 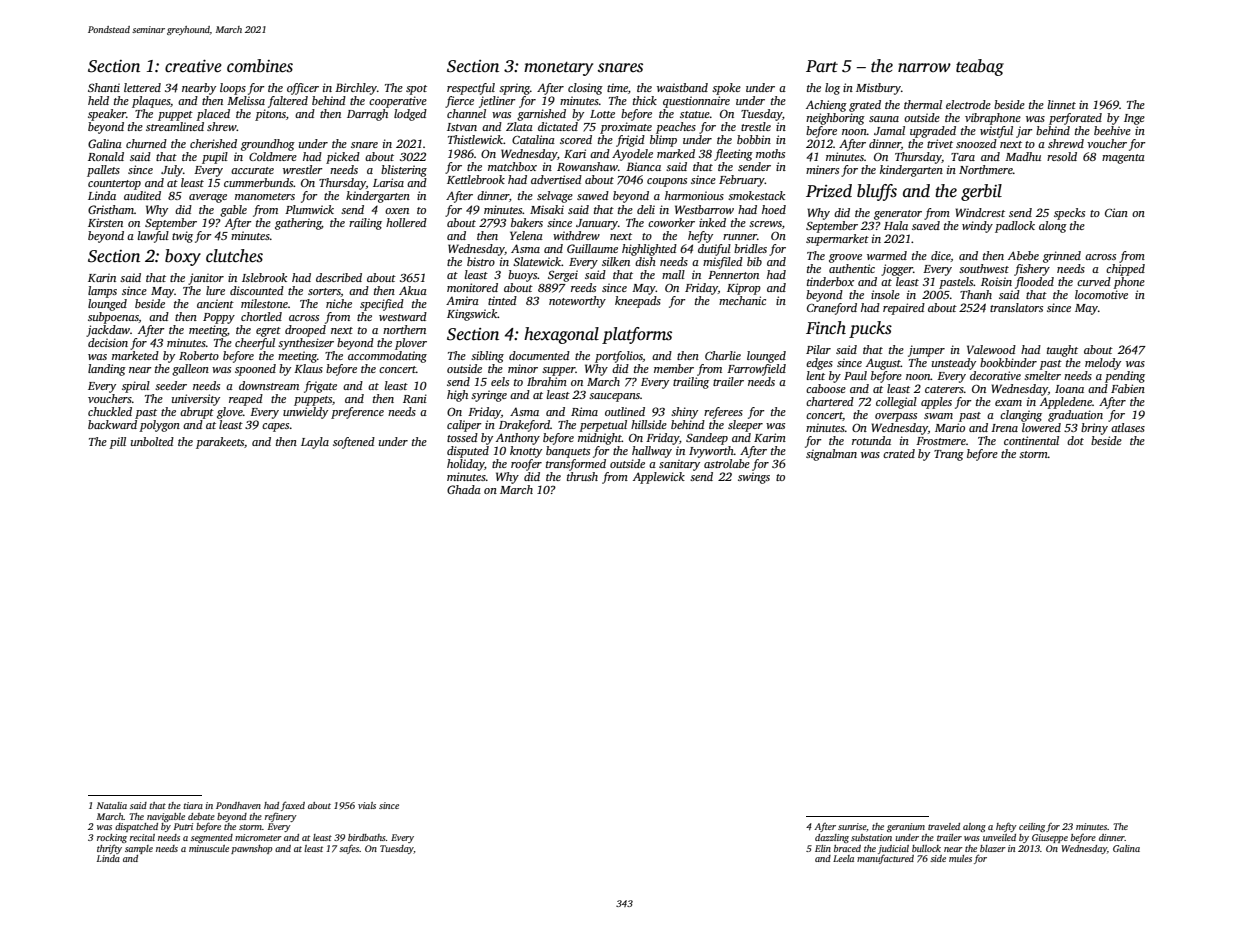 I want to click on Birchley, so click(x=356, y=89).
